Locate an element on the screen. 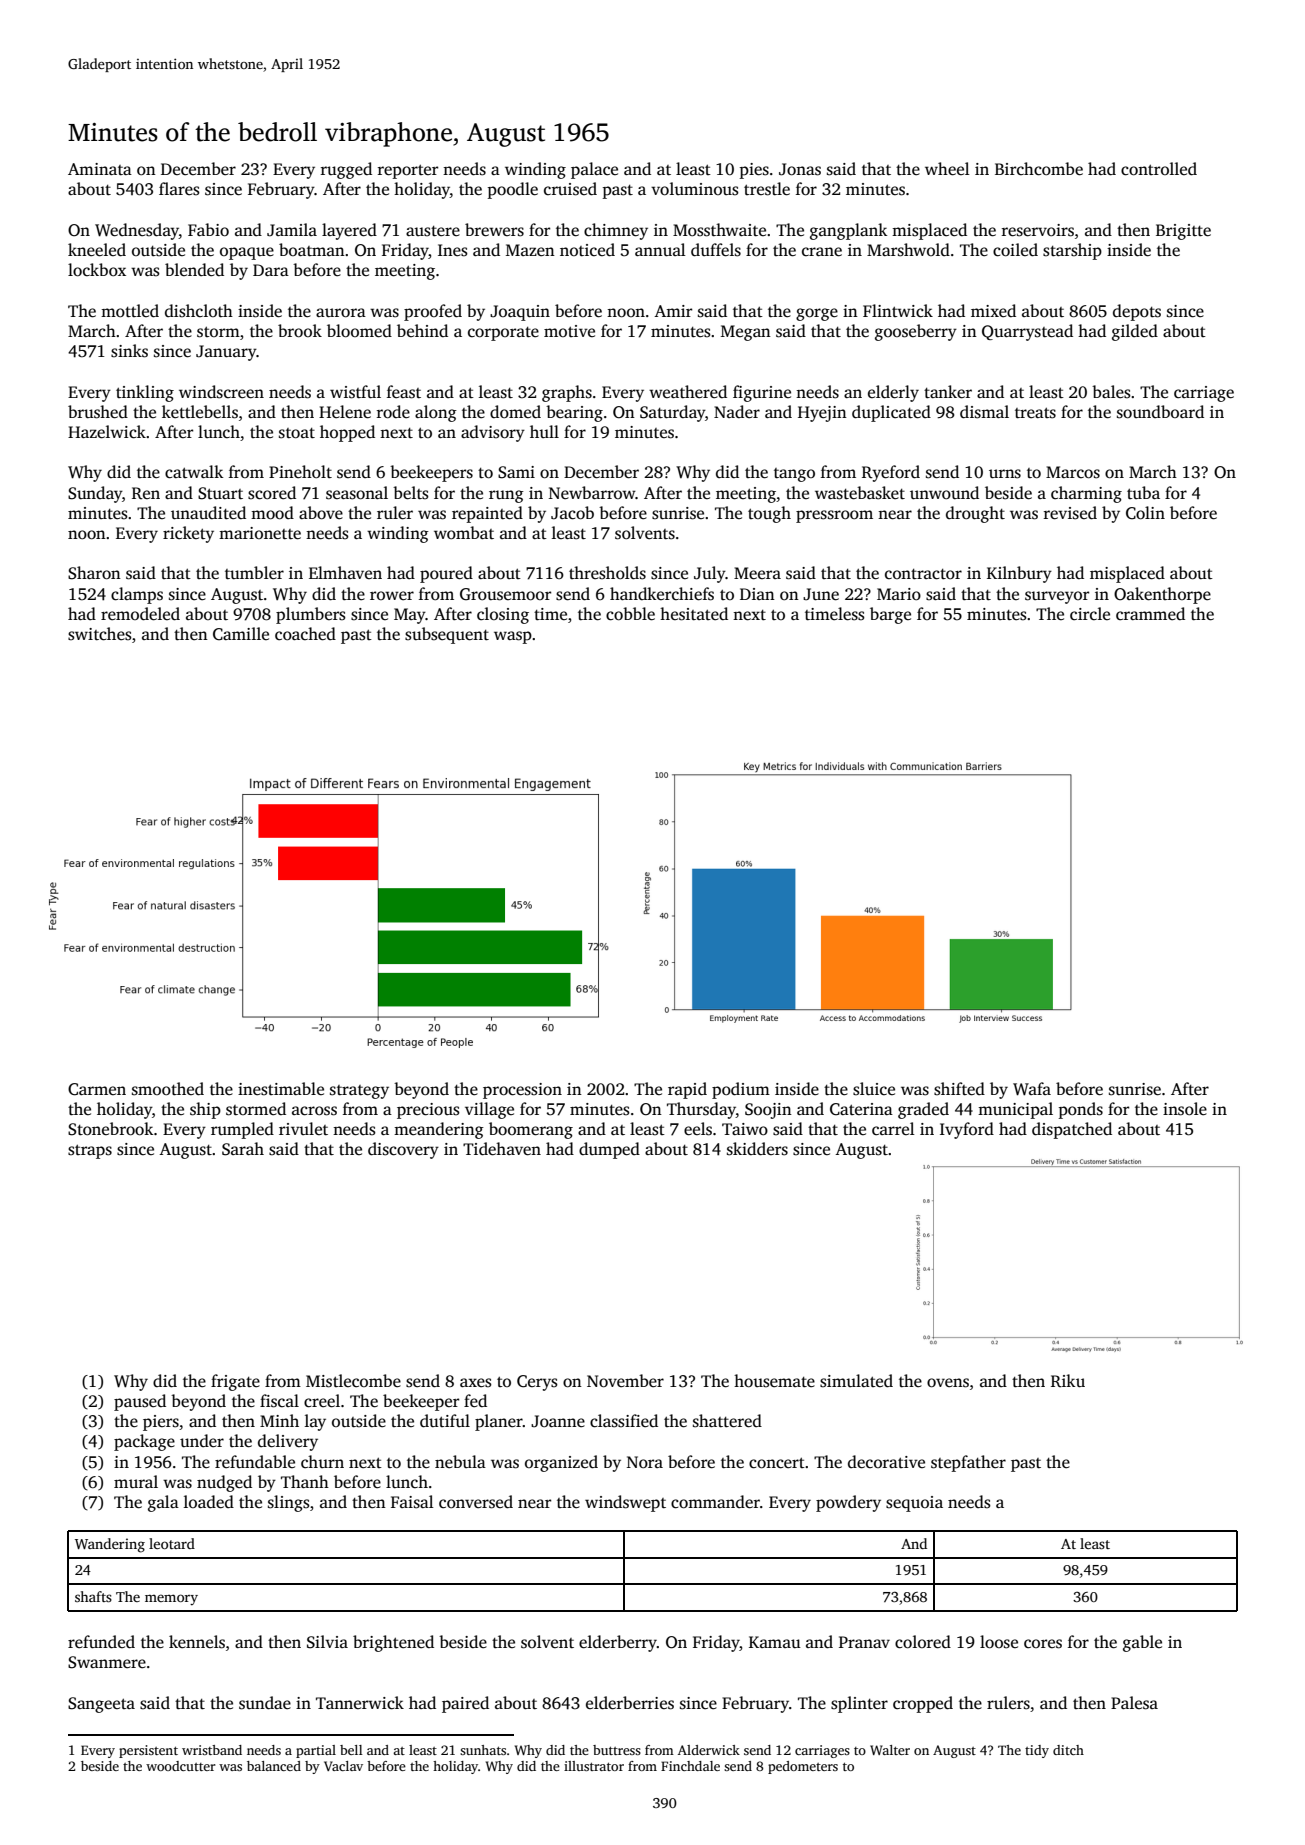 The image size is (1305, 1845). subsequent is located at coordinates (447, 635).
